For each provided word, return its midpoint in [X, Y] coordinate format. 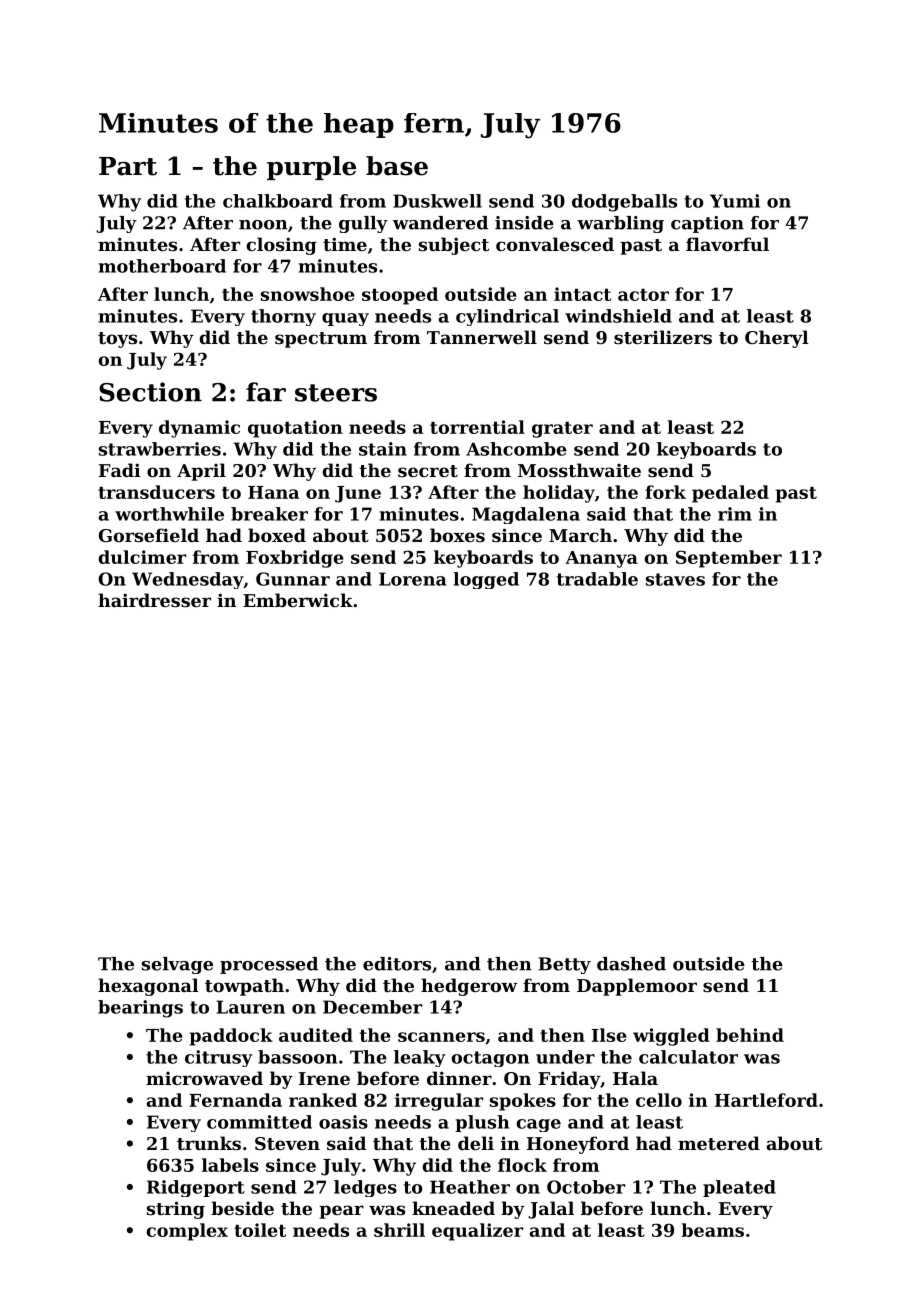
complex [187, 1232]
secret [428, 471]
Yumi [735, 201]
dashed [631, 964]
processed [269, 965]
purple [311, 168]
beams [712, 1230]
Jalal [551, 1210]
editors [397, 964]
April [201, 472]
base [397, 166]
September [729, 559]
